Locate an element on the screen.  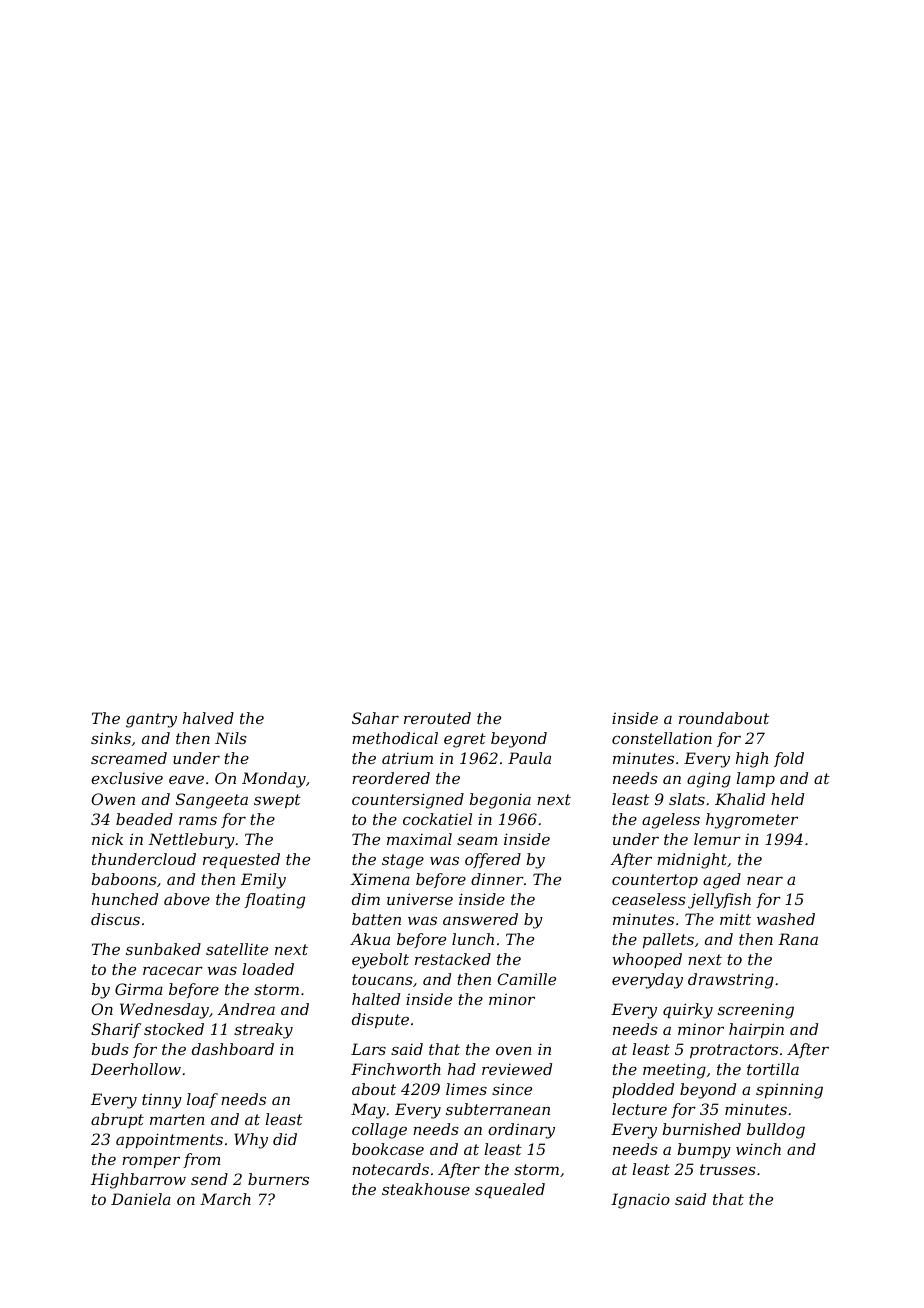
restacked is located at coordinates (453, 959).
